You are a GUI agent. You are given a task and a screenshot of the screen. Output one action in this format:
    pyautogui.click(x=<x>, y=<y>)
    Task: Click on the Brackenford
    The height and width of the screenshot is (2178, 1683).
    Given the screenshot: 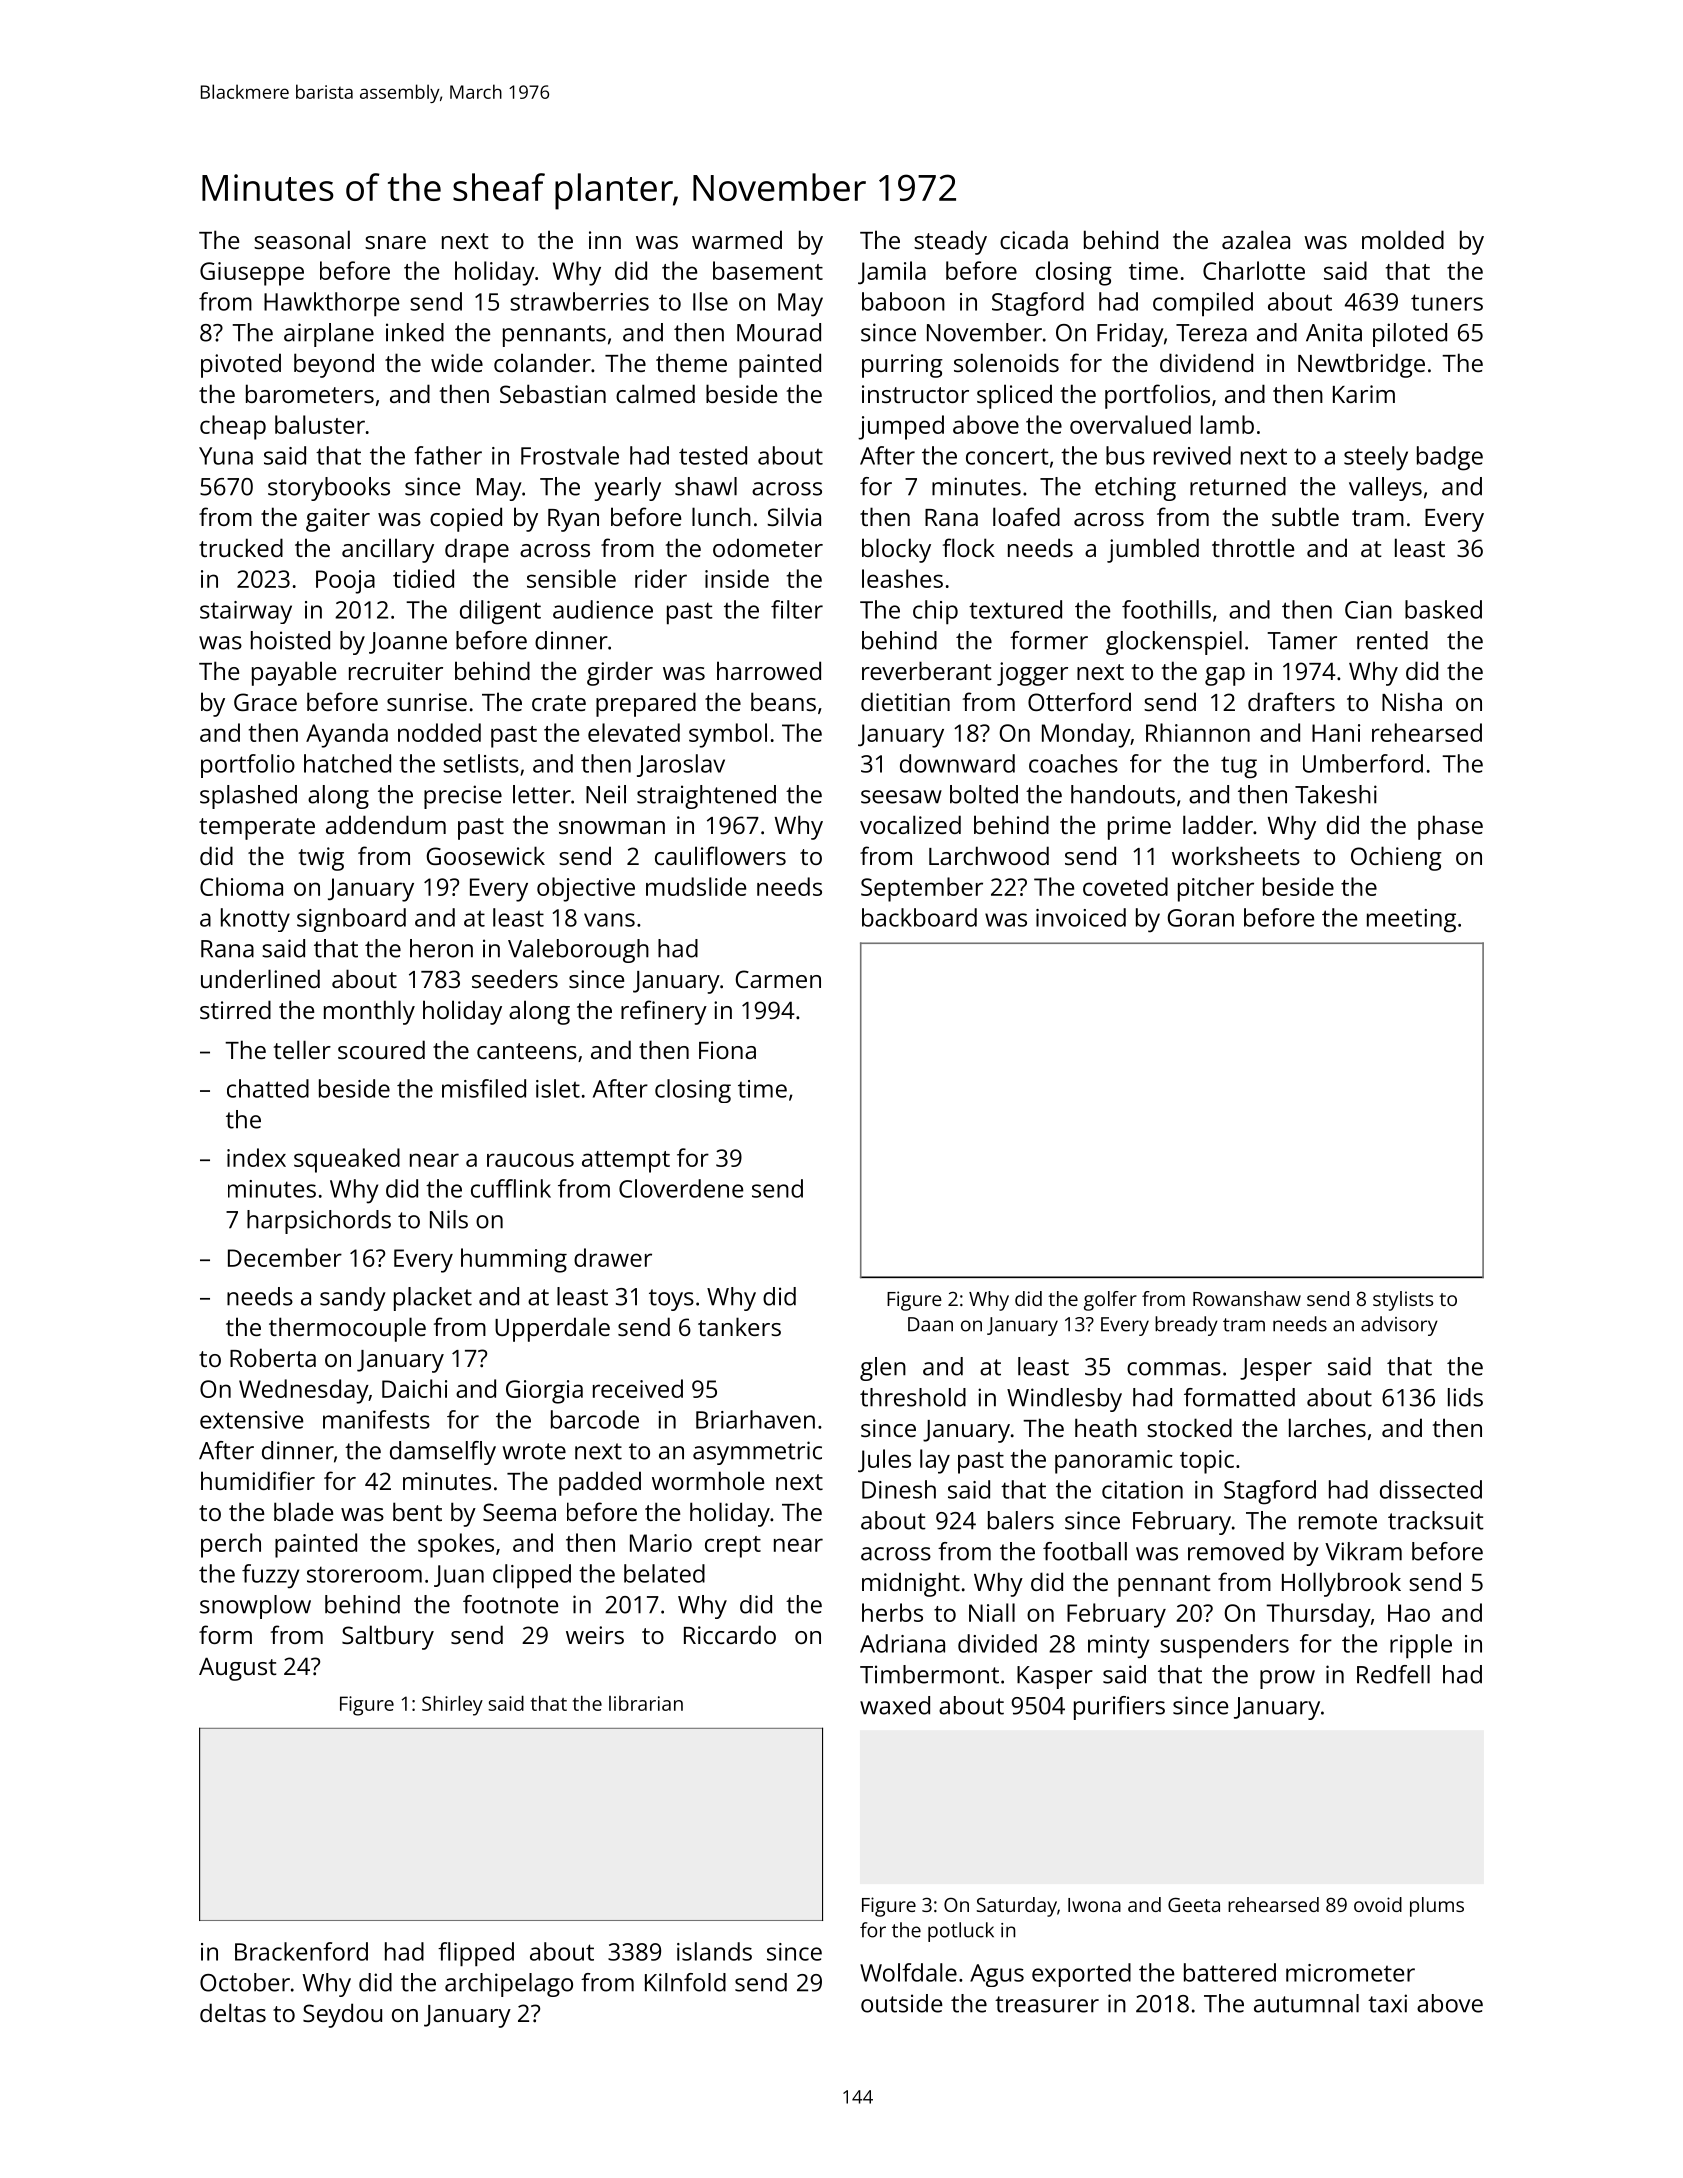 What is the action you would take?
    pyautogui.click(x=301, y=1951)
